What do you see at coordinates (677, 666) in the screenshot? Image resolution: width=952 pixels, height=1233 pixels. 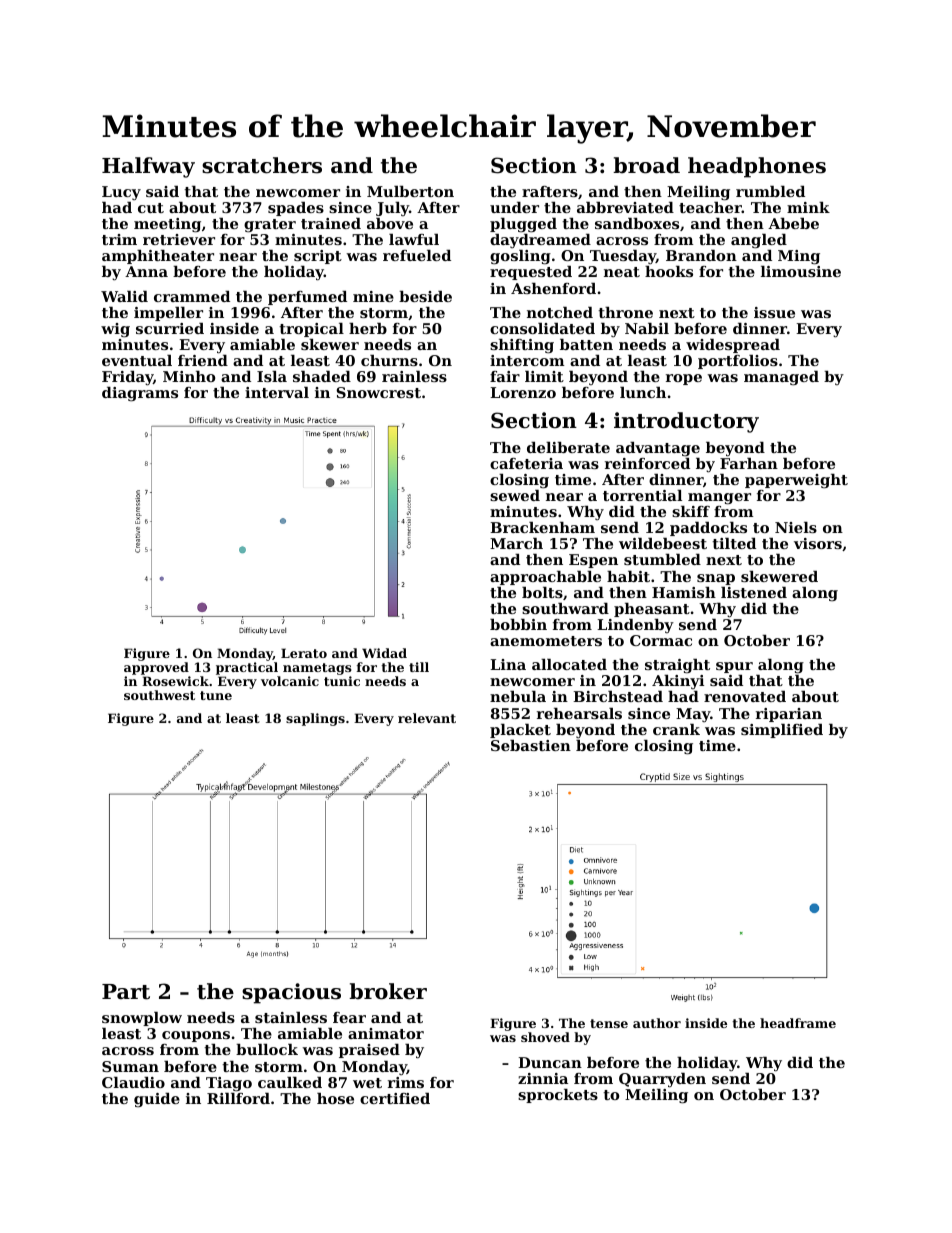 I see `straight` at bounding box center [677, 666].
